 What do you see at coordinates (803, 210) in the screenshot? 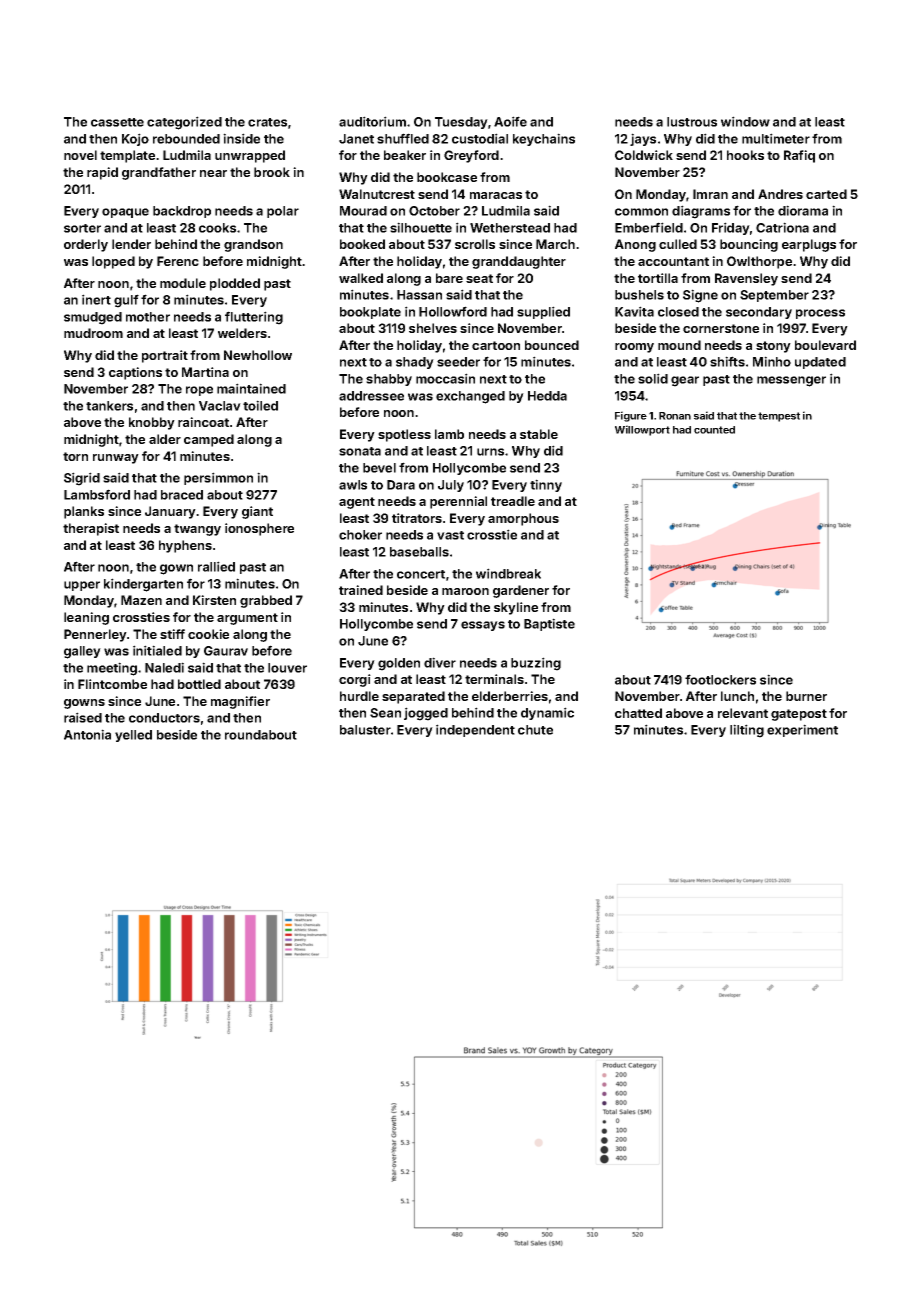
I see `diorama` at bounding box center [803, 210].
